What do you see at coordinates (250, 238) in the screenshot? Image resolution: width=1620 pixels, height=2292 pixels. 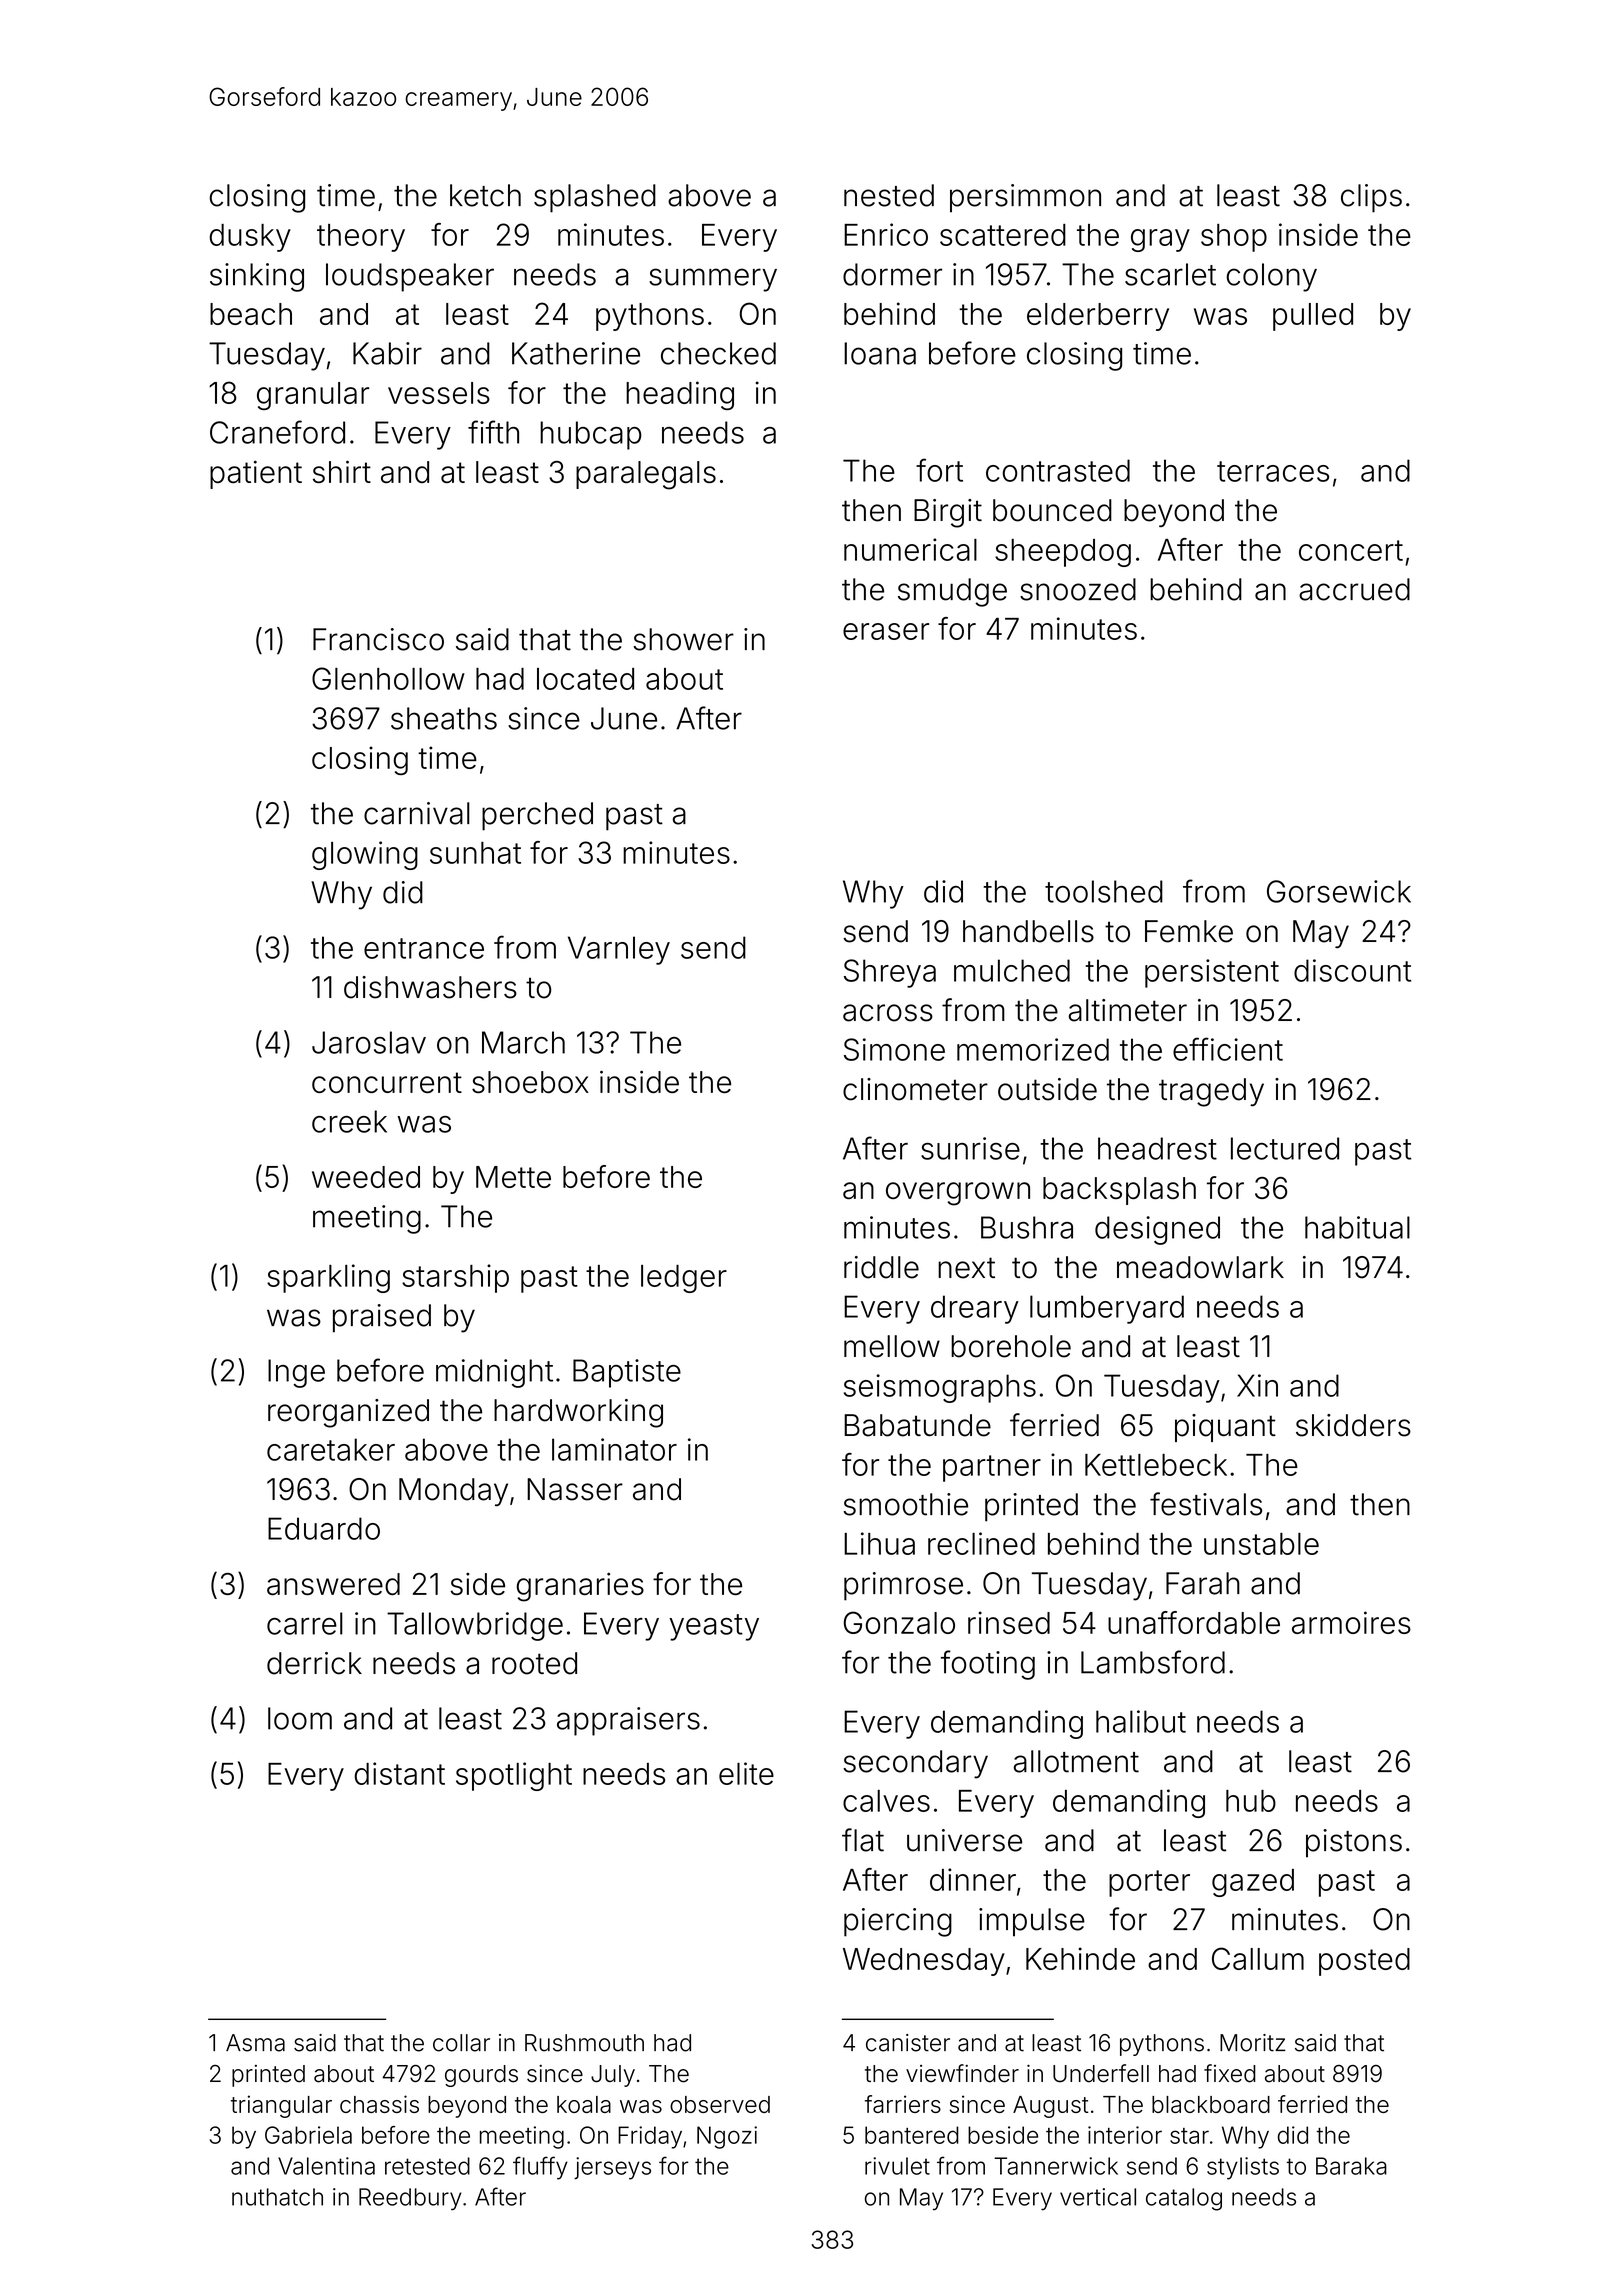 I see `dusky` at bounding box center [250, 238].
